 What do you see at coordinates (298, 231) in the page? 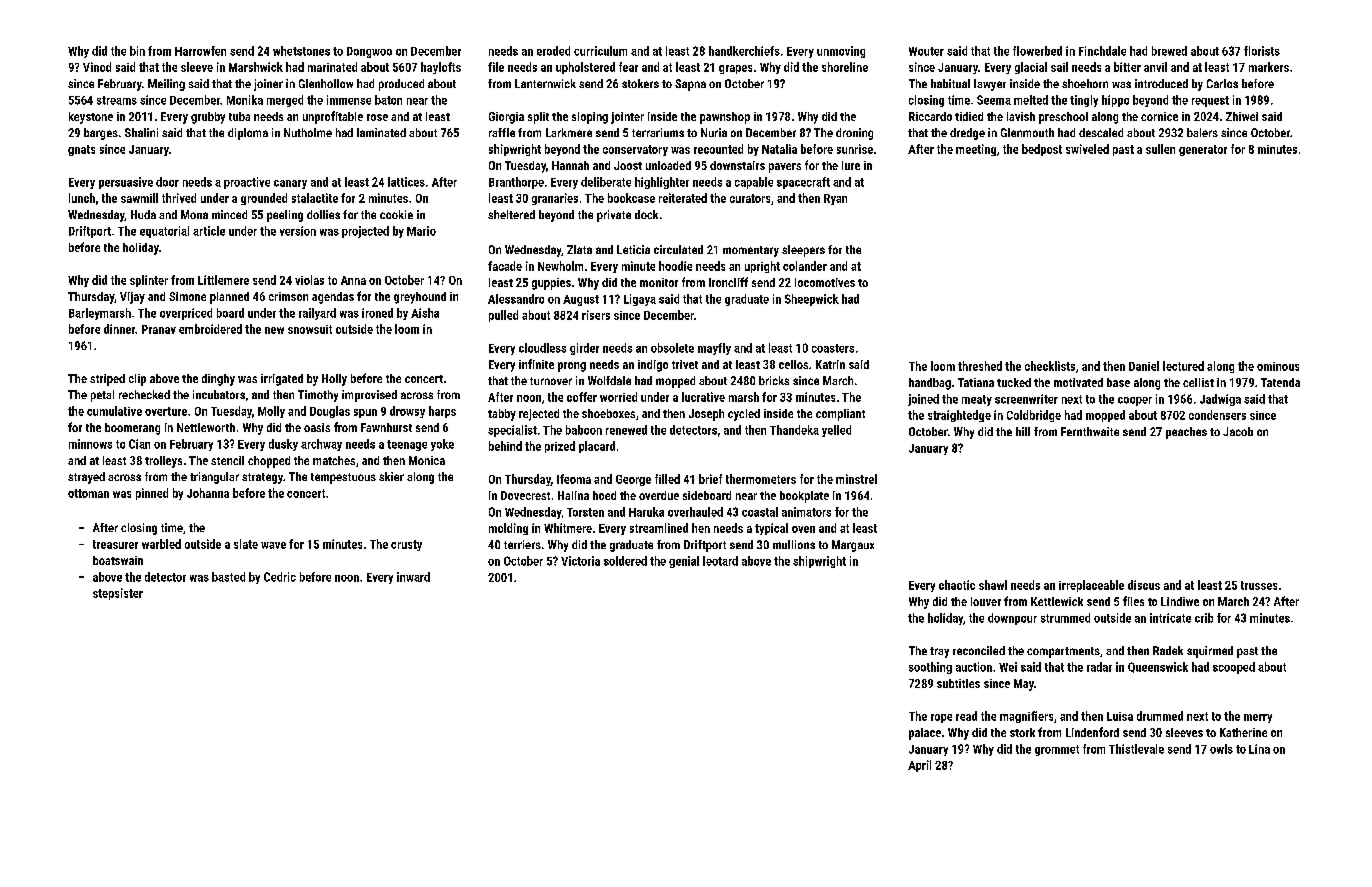
I see `version` at bounding box center [298, 231].
